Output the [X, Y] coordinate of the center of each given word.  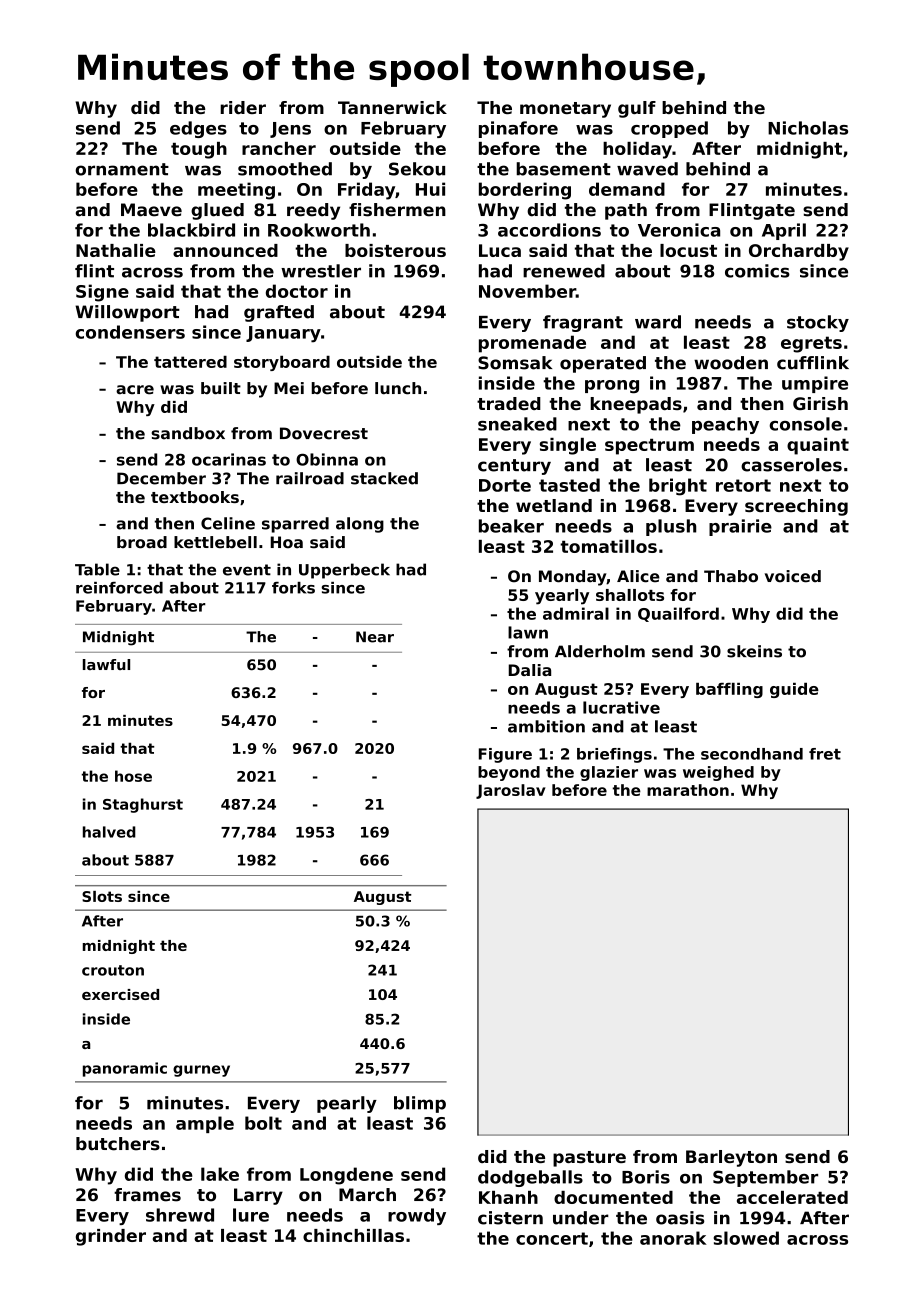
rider [243, 107]
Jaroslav [511, 791]
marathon [688, 790]
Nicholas [808, 128]
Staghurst [143, 805]
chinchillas [353, 1235]
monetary [565, 110]
